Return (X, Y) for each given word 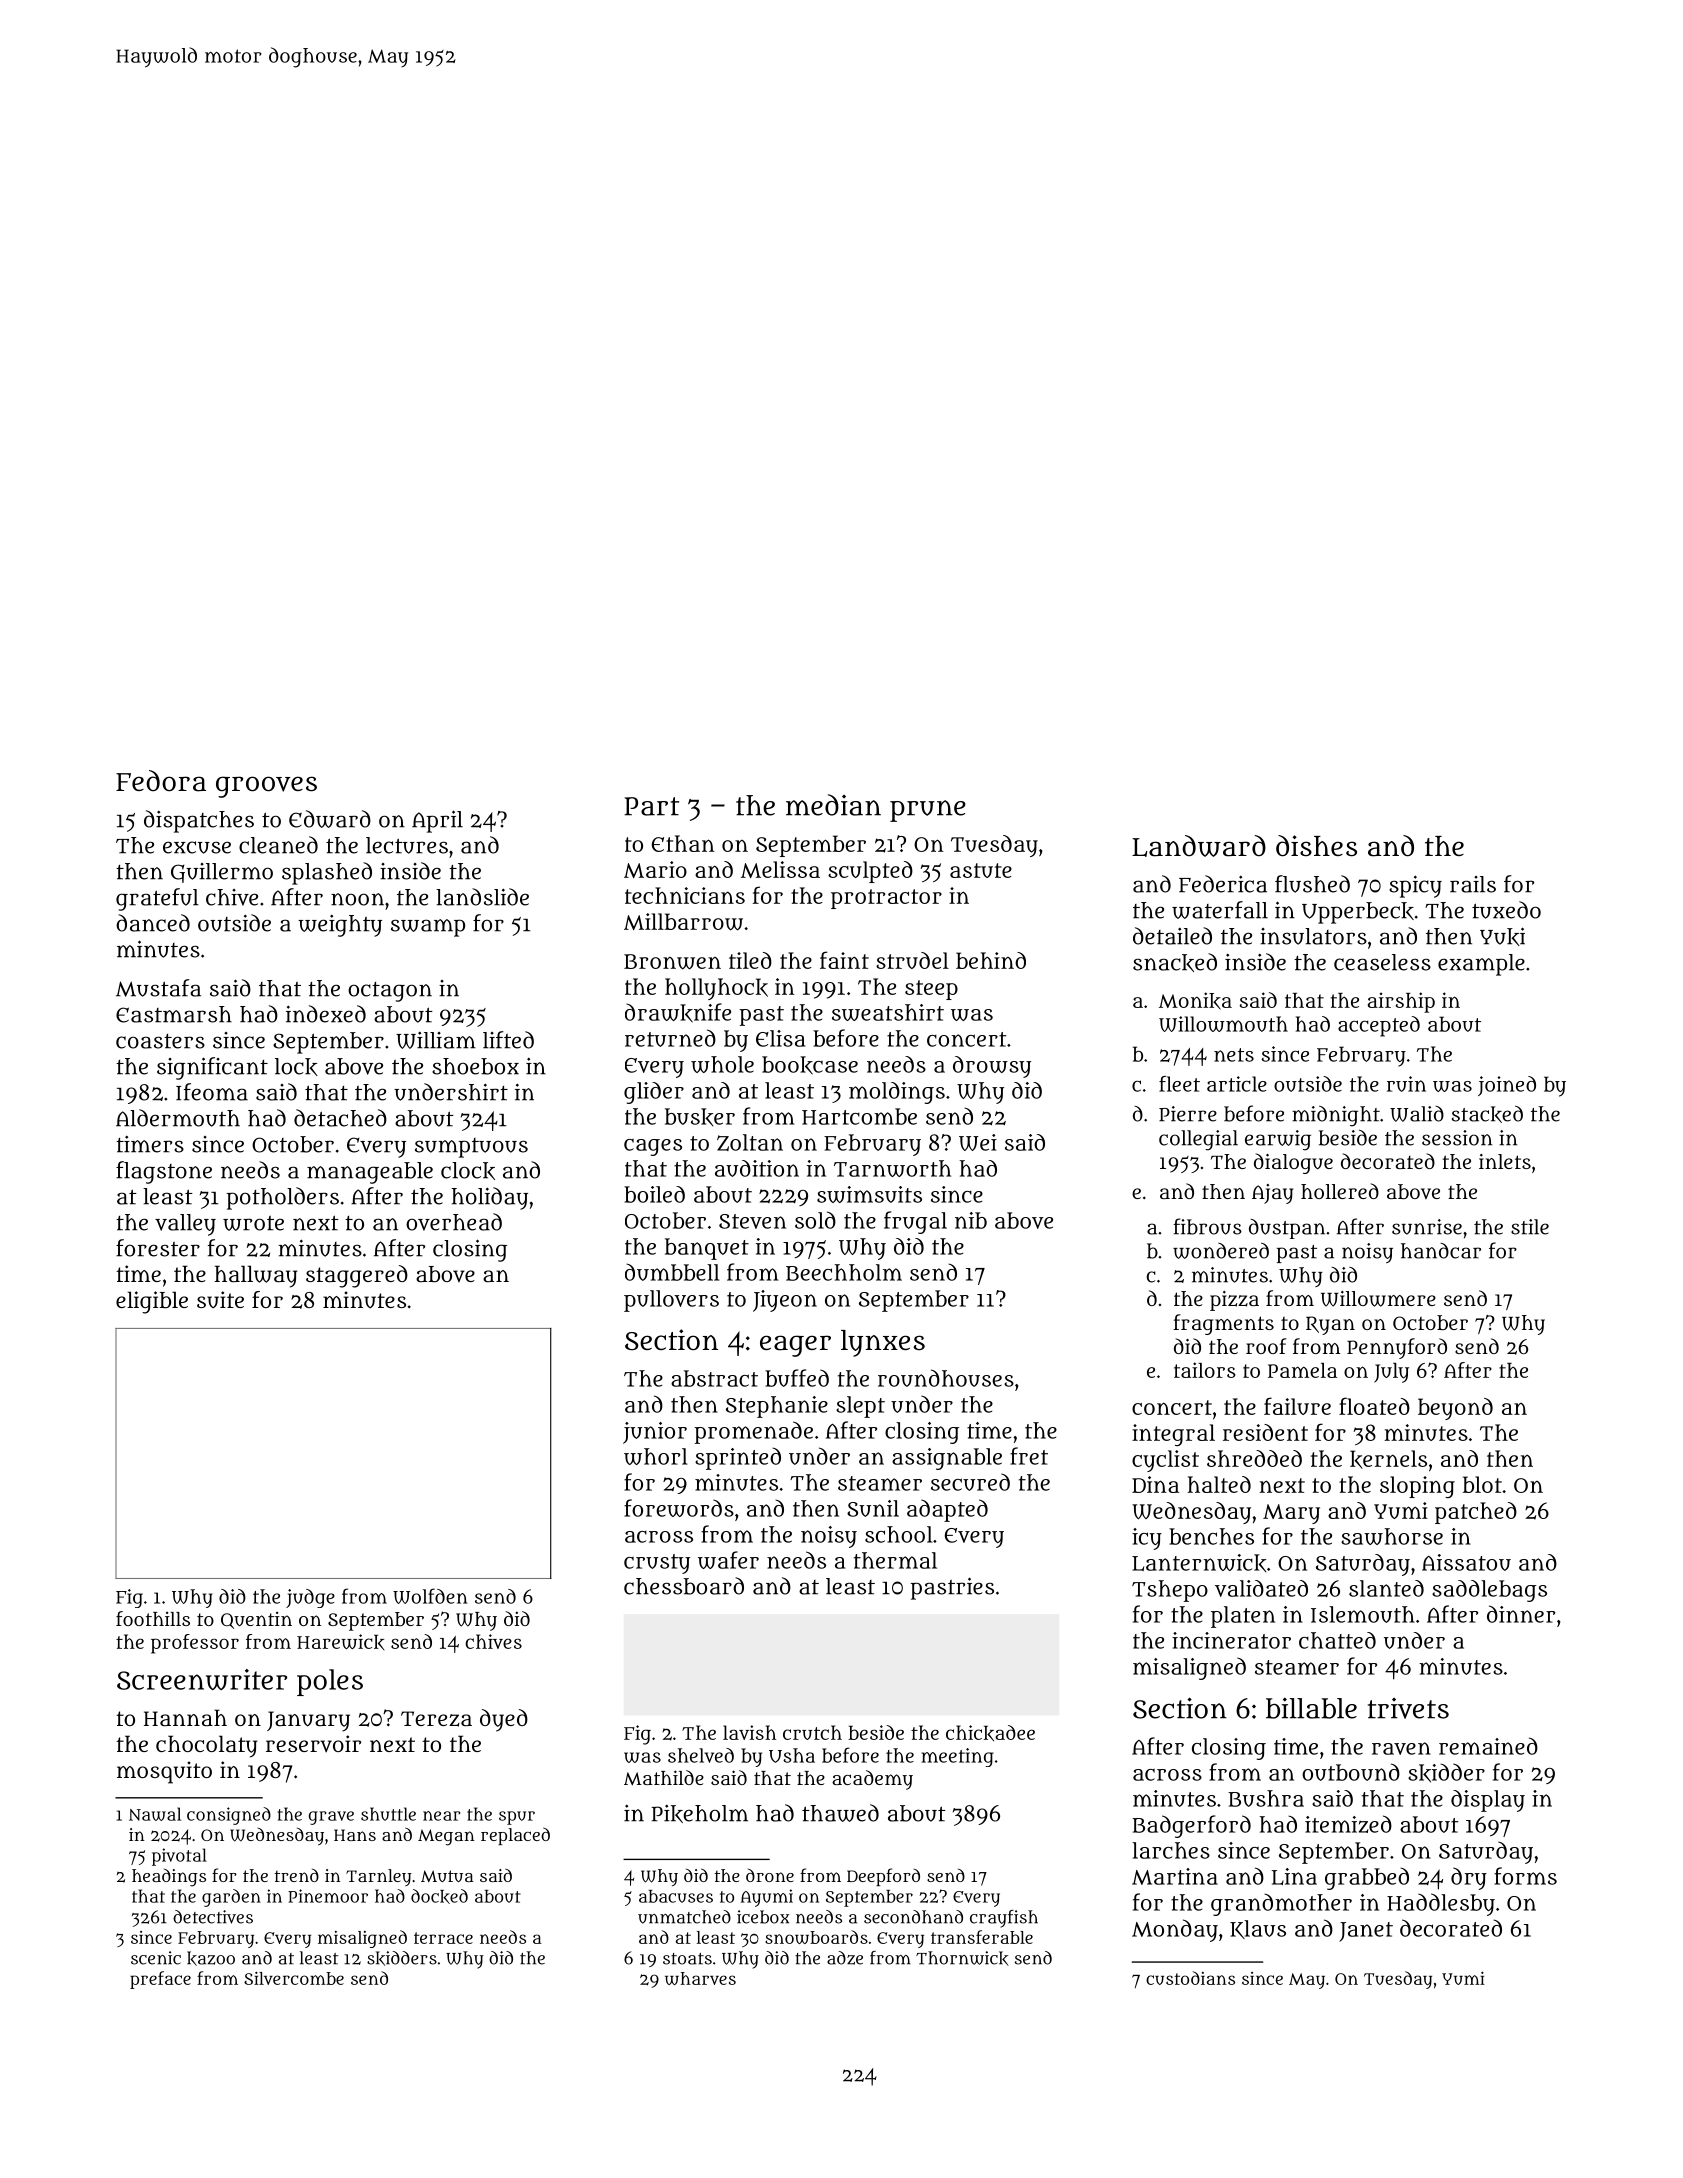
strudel (912, 960)
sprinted (738, 1458)
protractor (886, 899)
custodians (1190, 1978)
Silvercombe (294, 1978)
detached (340, 1118)
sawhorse (1392, 1536)
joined (1507, 1086)
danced (153, 923)
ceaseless (1382, 962)
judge (310, 1598)
